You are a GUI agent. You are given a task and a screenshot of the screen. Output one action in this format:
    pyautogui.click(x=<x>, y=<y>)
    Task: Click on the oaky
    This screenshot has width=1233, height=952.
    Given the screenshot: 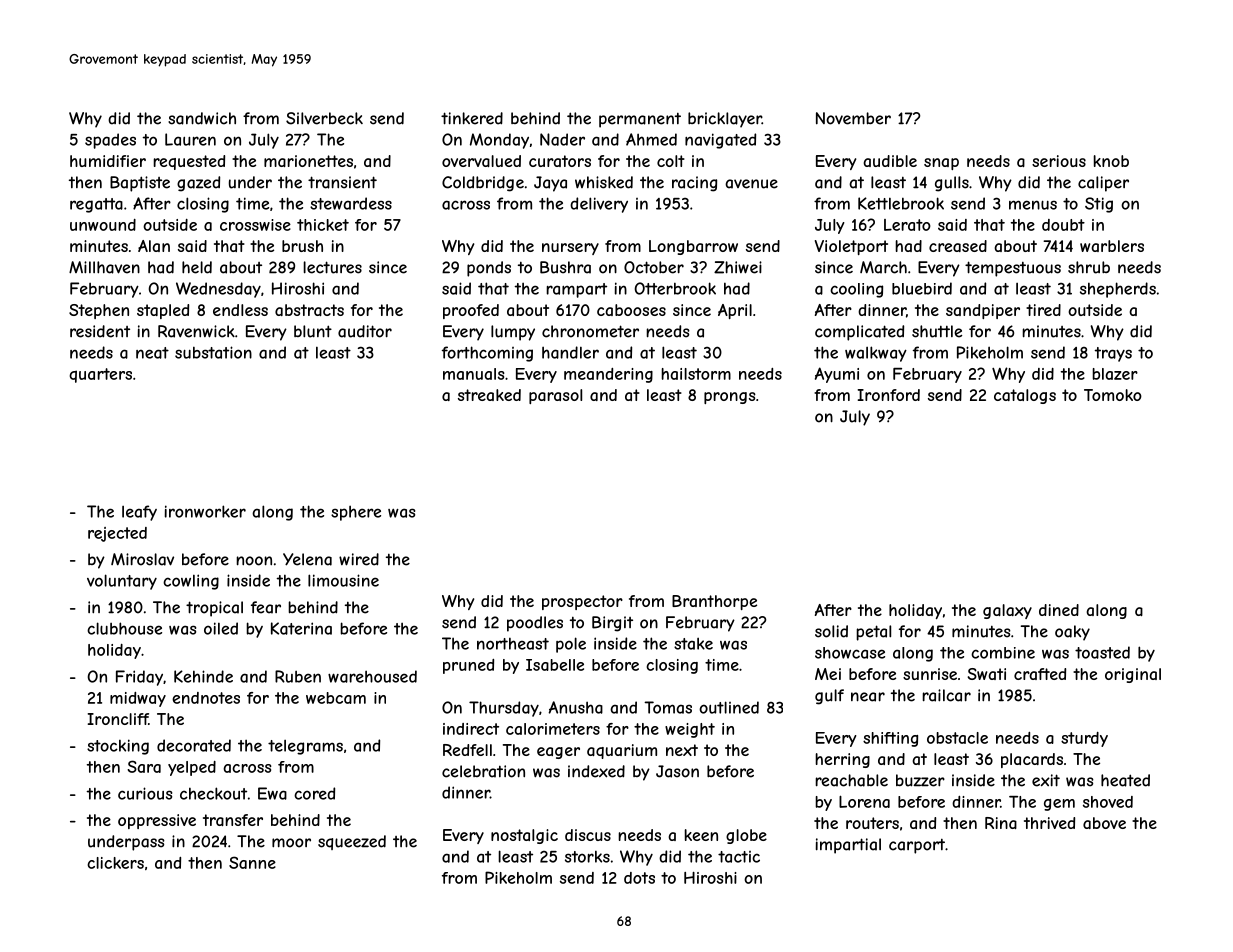 What is the action you would take?
    pyautogui.click(x=1072, y=633)
